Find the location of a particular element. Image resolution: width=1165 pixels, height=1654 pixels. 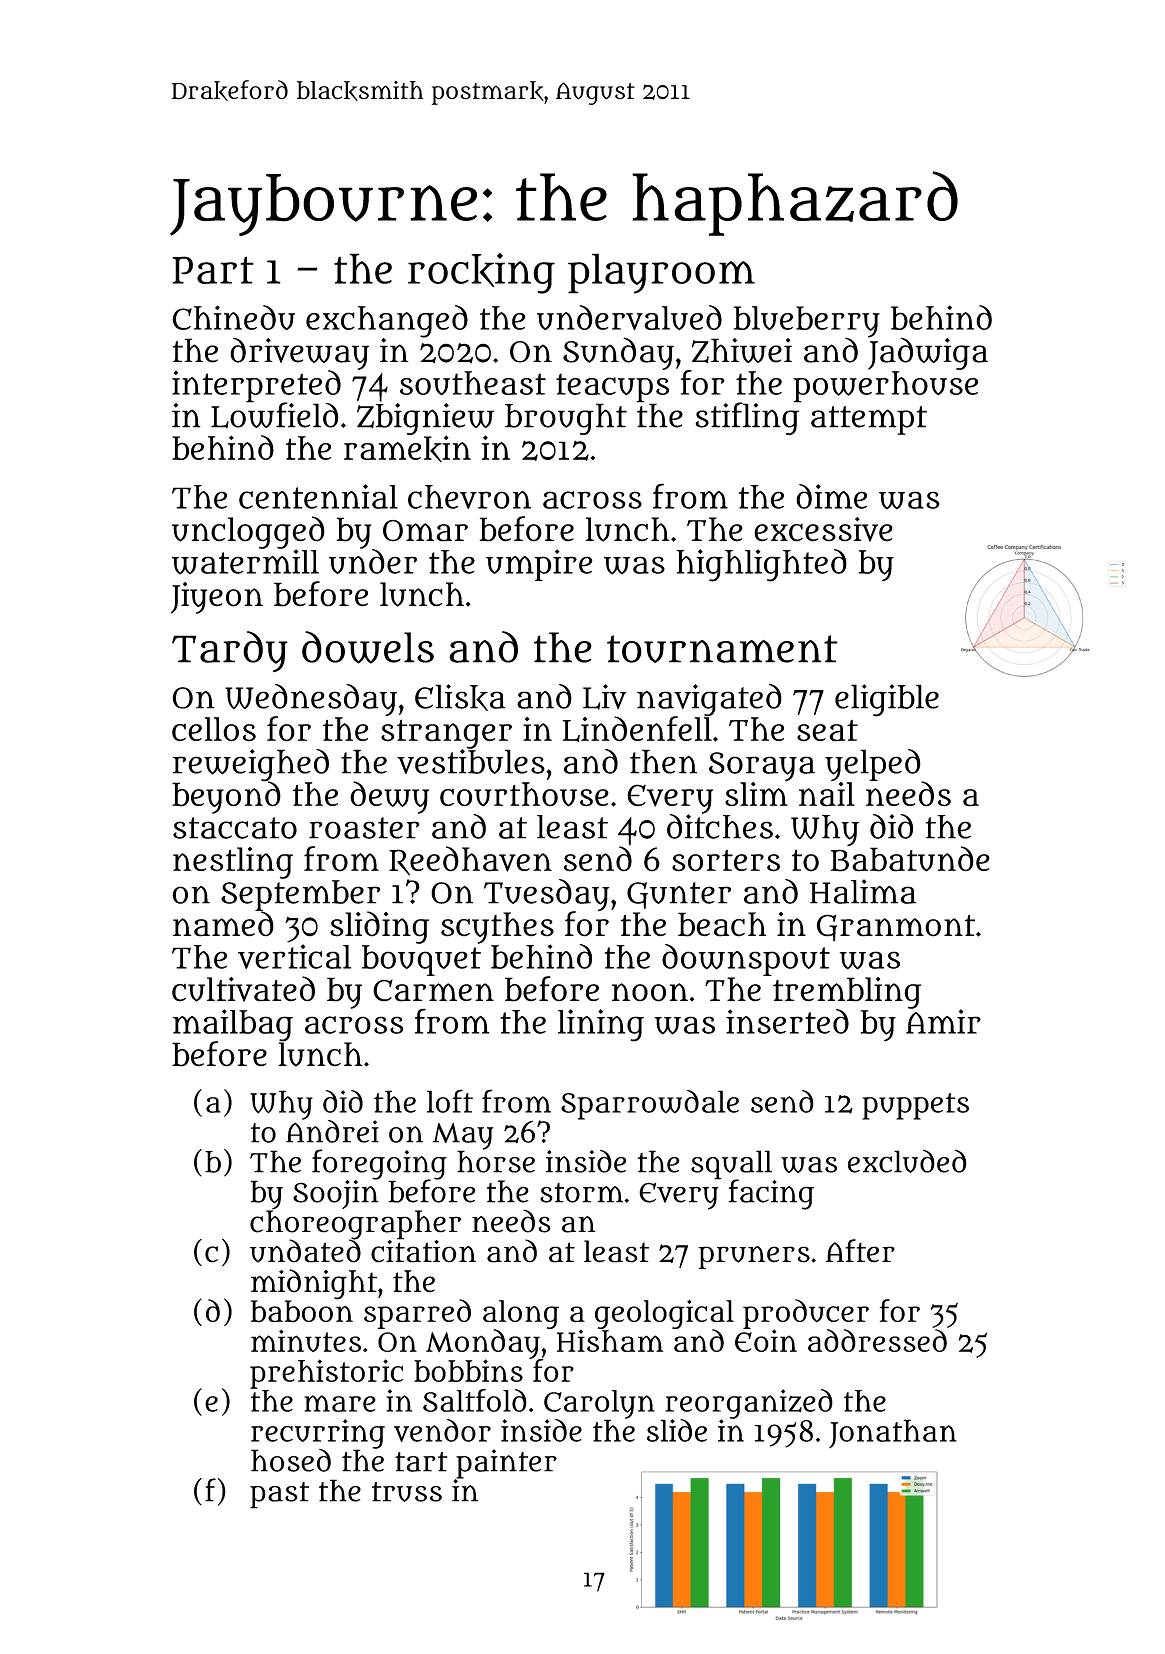

Gunter is located at coordinates (679, 895).
